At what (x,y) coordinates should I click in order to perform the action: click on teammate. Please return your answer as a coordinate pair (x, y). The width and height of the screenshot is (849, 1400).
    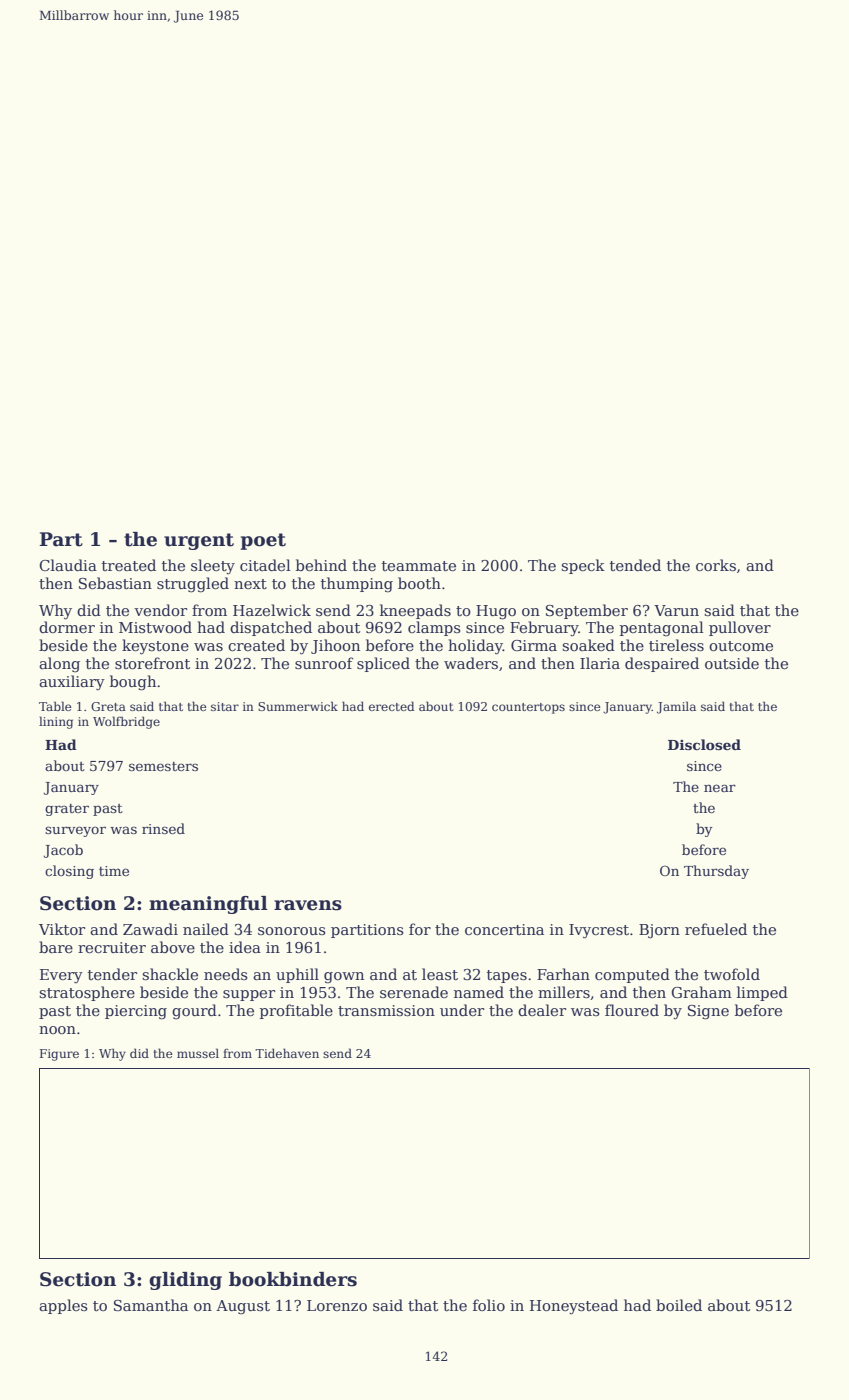
    Looking at the image, I should click on (419, 566).
